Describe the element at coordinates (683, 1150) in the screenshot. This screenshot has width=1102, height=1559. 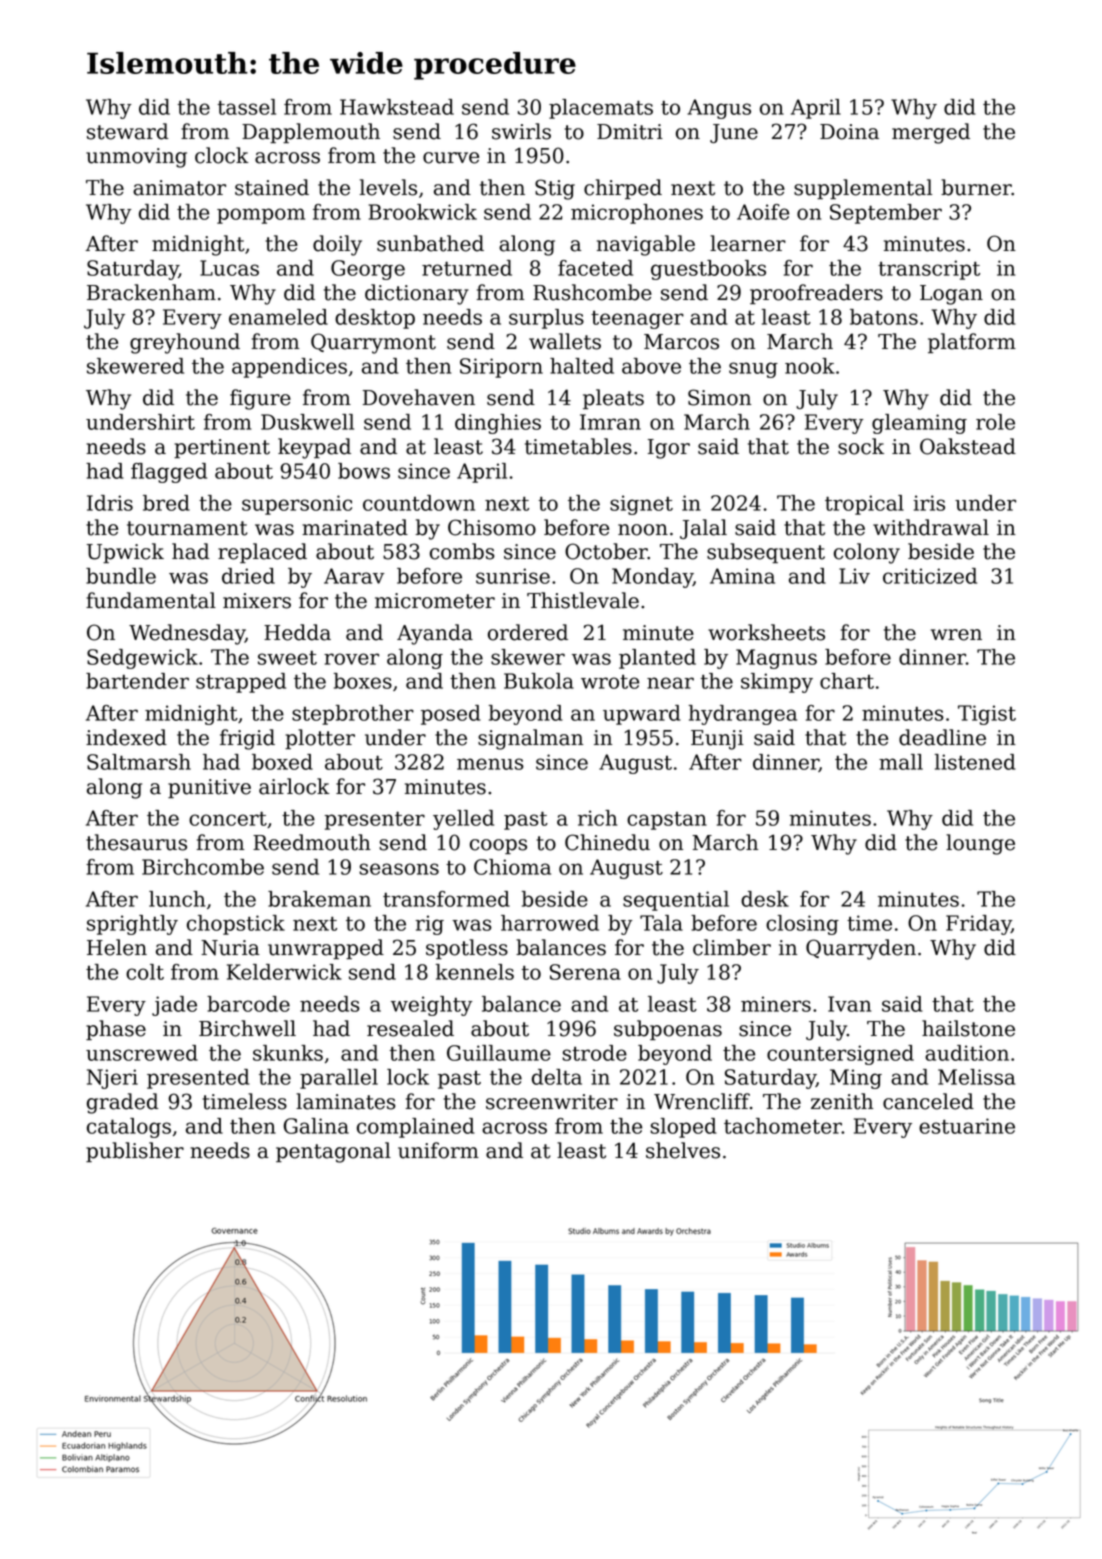
I see `shelves` at that location.
